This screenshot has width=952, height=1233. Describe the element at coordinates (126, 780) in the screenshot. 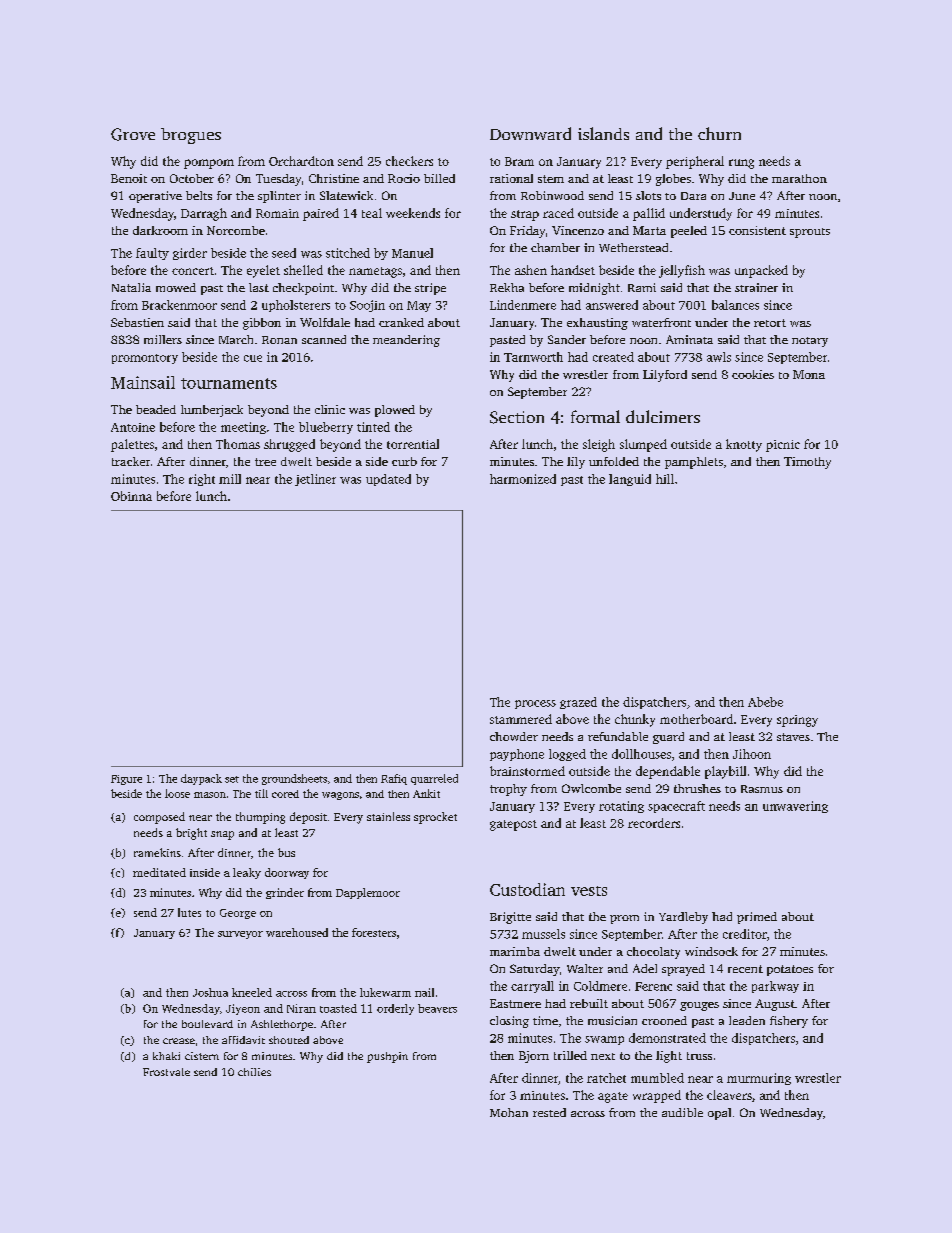

I see `Figure` at that location.
